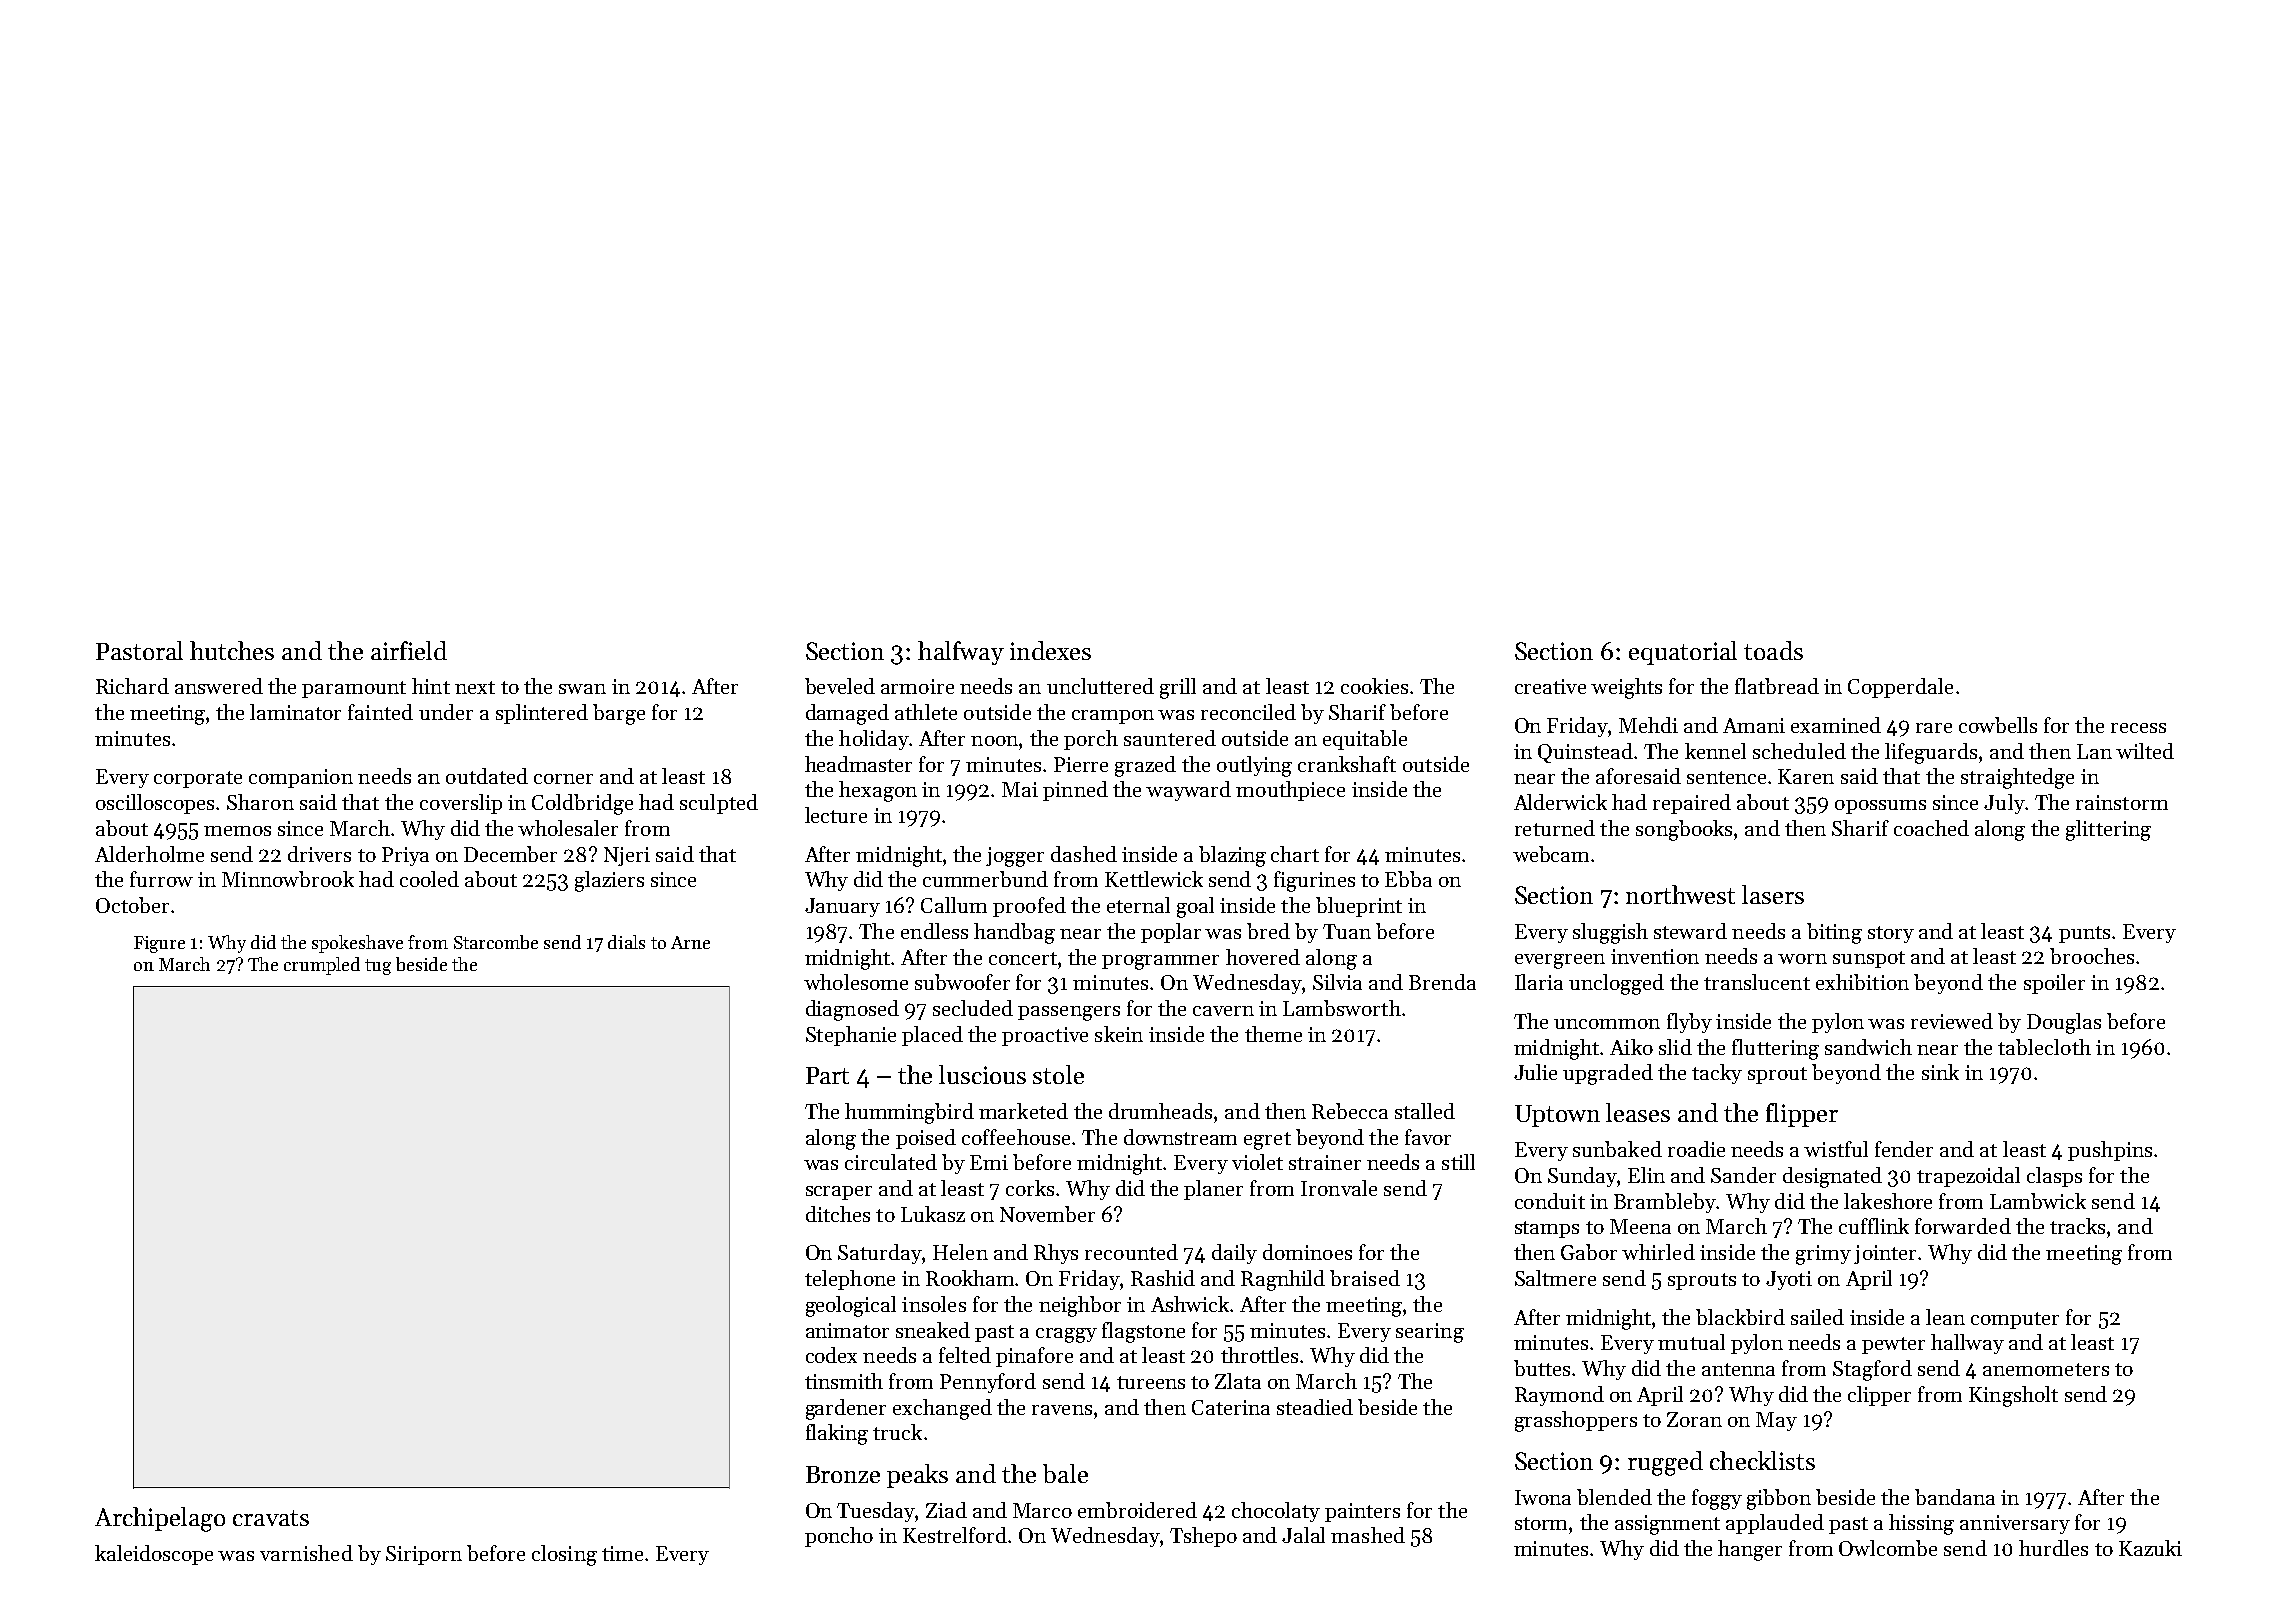 This screenshot has height=1614, width=2282. Describe the element at coordinates (159, 944) in the screenshot. I see `Figure` at that location.
